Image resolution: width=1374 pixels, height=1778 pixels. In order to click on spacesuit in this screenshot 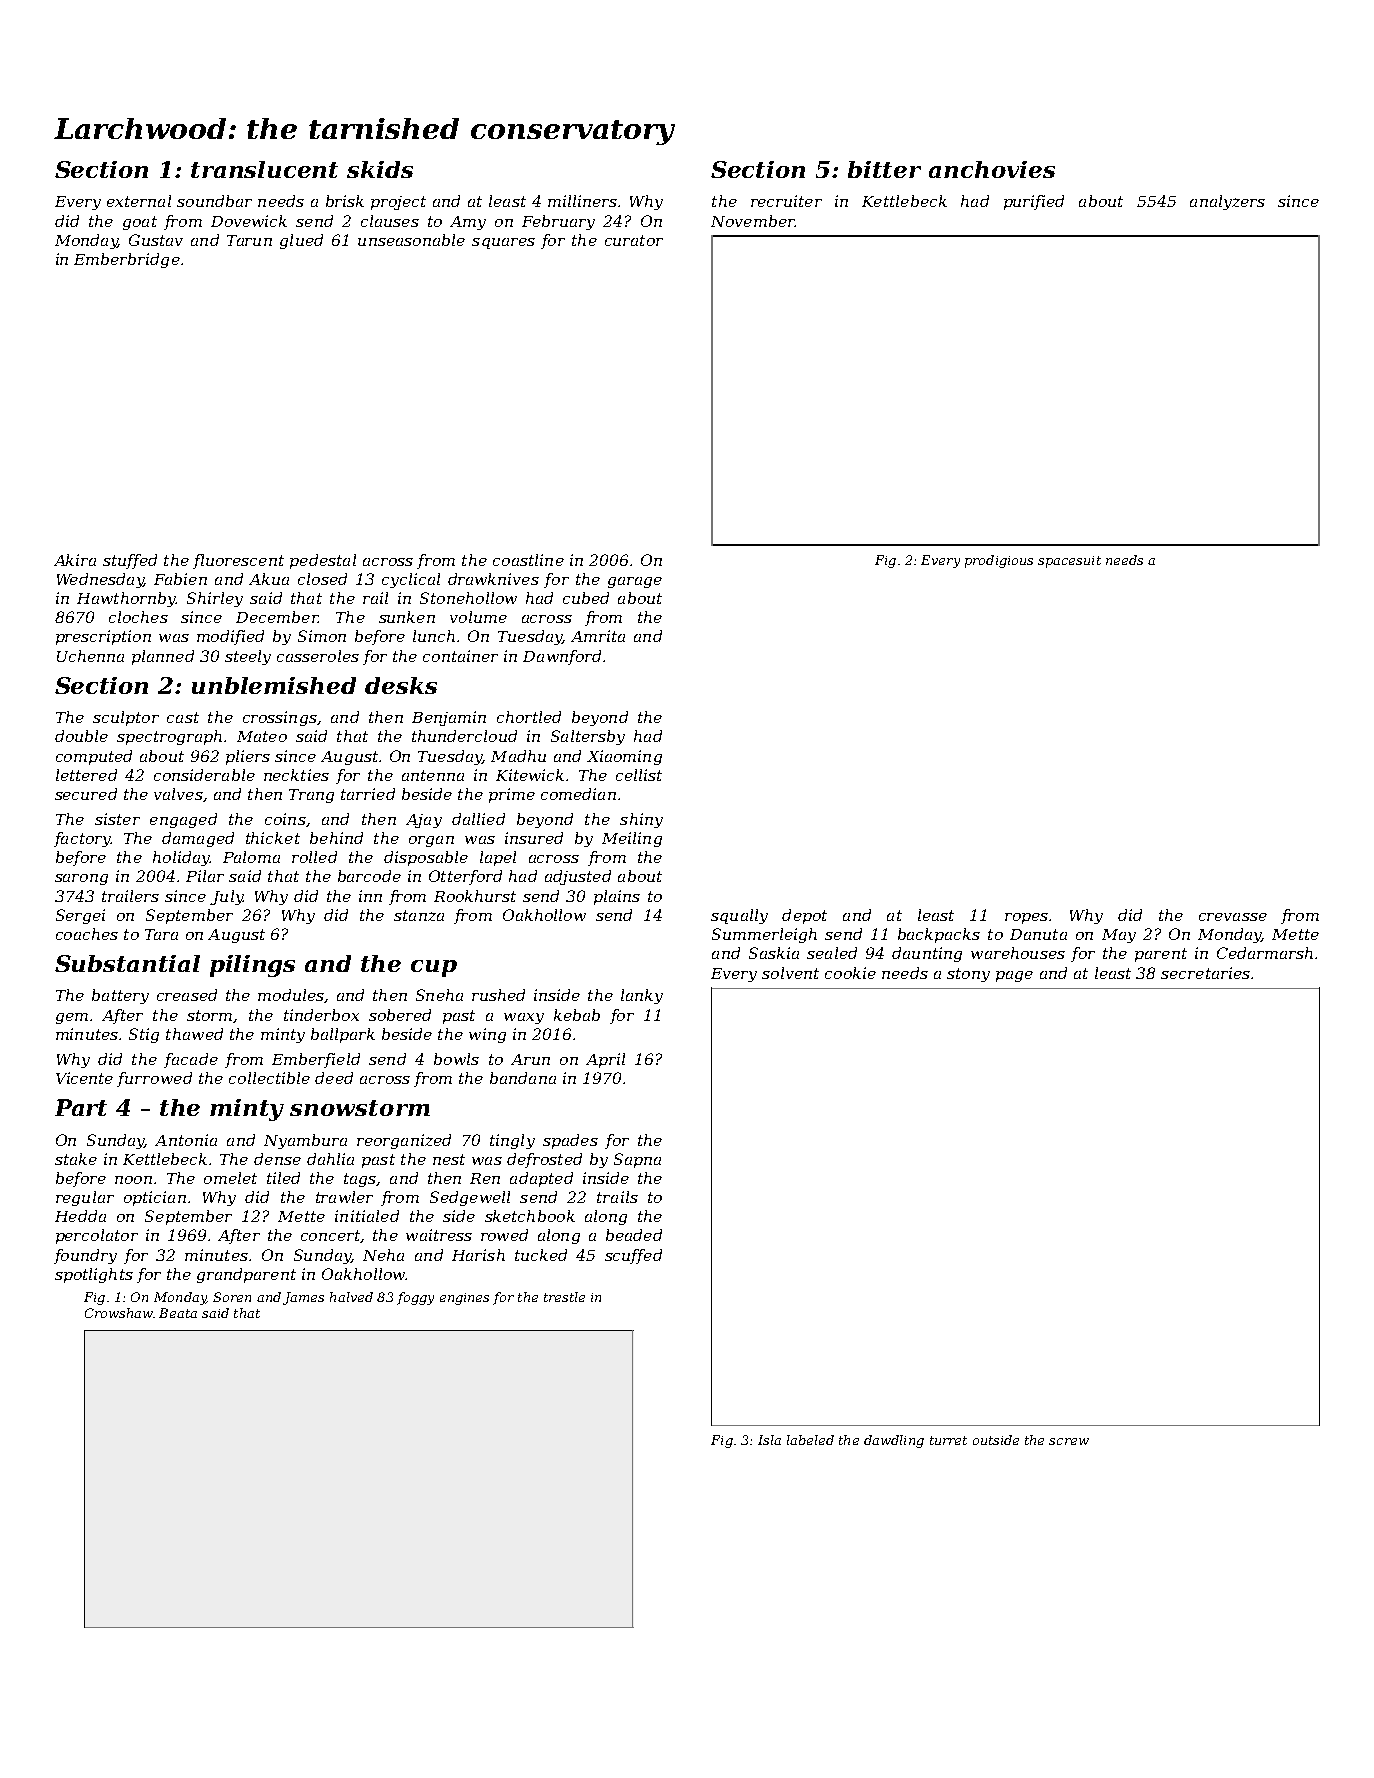, I will do `click(1069, 562)`.
